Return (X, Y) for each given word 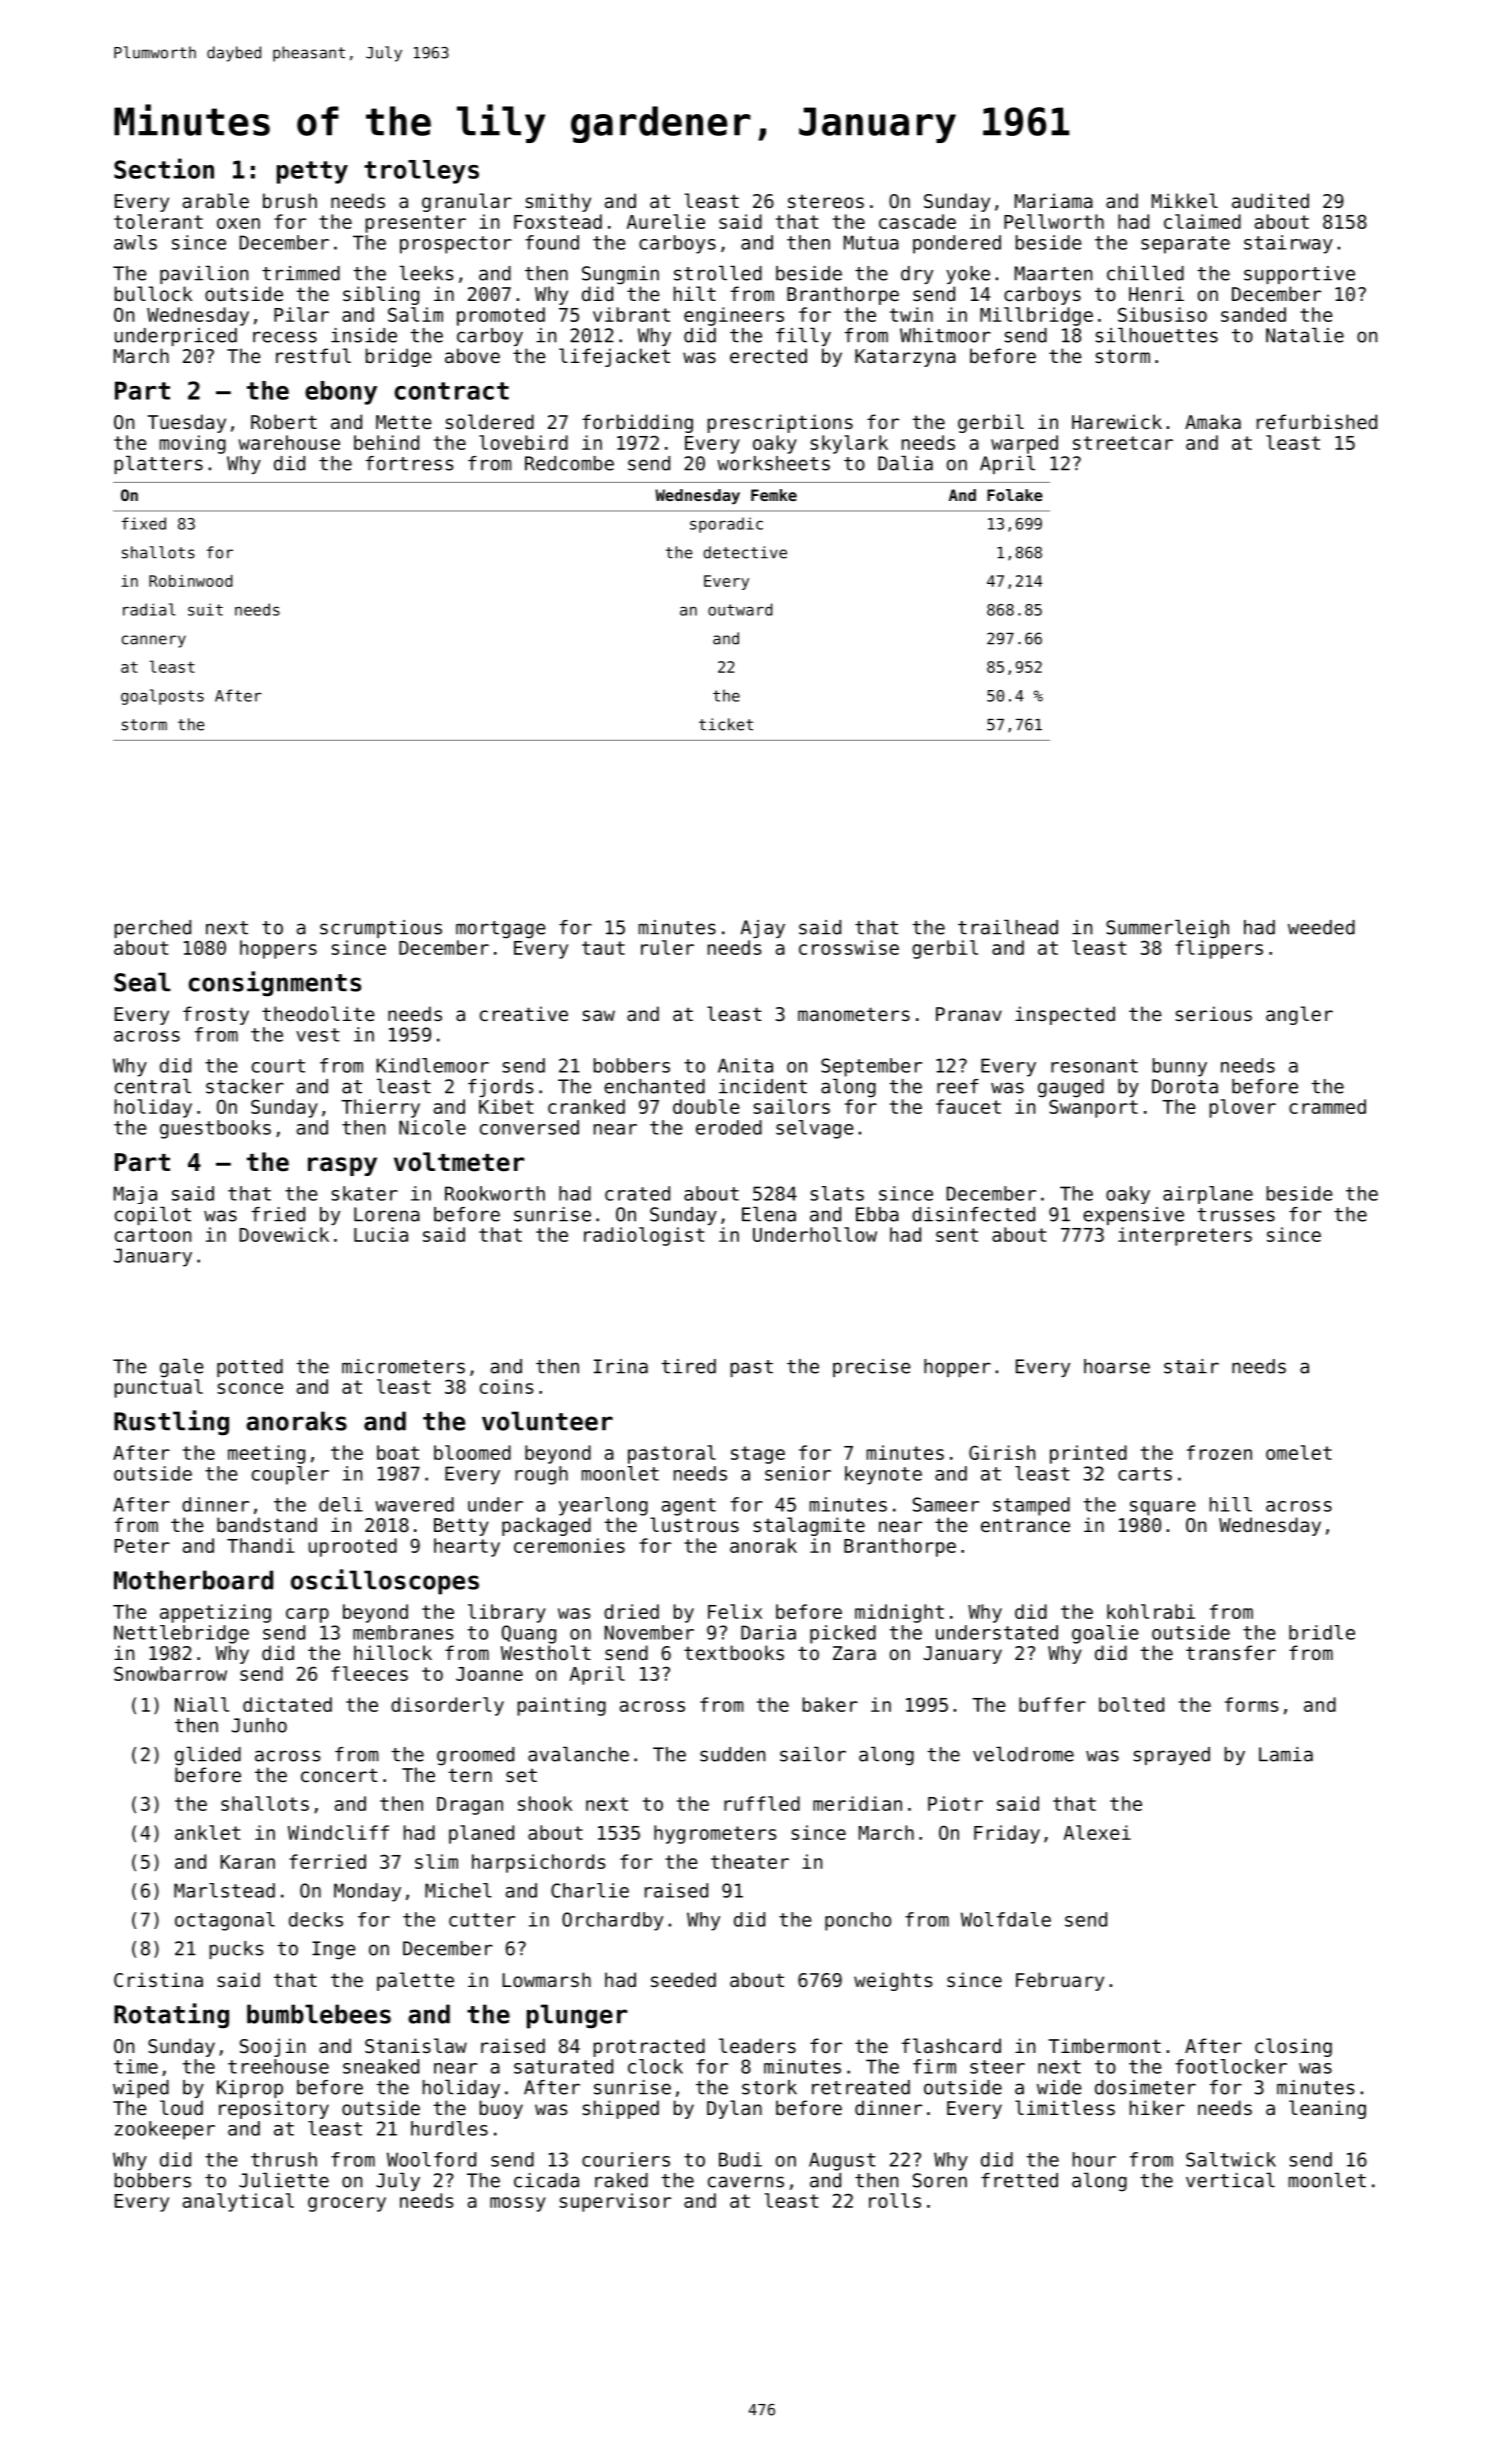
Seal (142, 982)
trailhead (1008, 927)
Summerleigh (1167, 929)
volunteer (547, 1421)
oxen (238, 223)
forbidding (637, 423)
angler (1299, 1015)
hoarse (1117, 1366)
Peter (142, 1546)
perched (152, 929)
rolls (895, 2200)
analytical (238, 2202)
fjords (500, 1088)
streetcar (1123, 443)
